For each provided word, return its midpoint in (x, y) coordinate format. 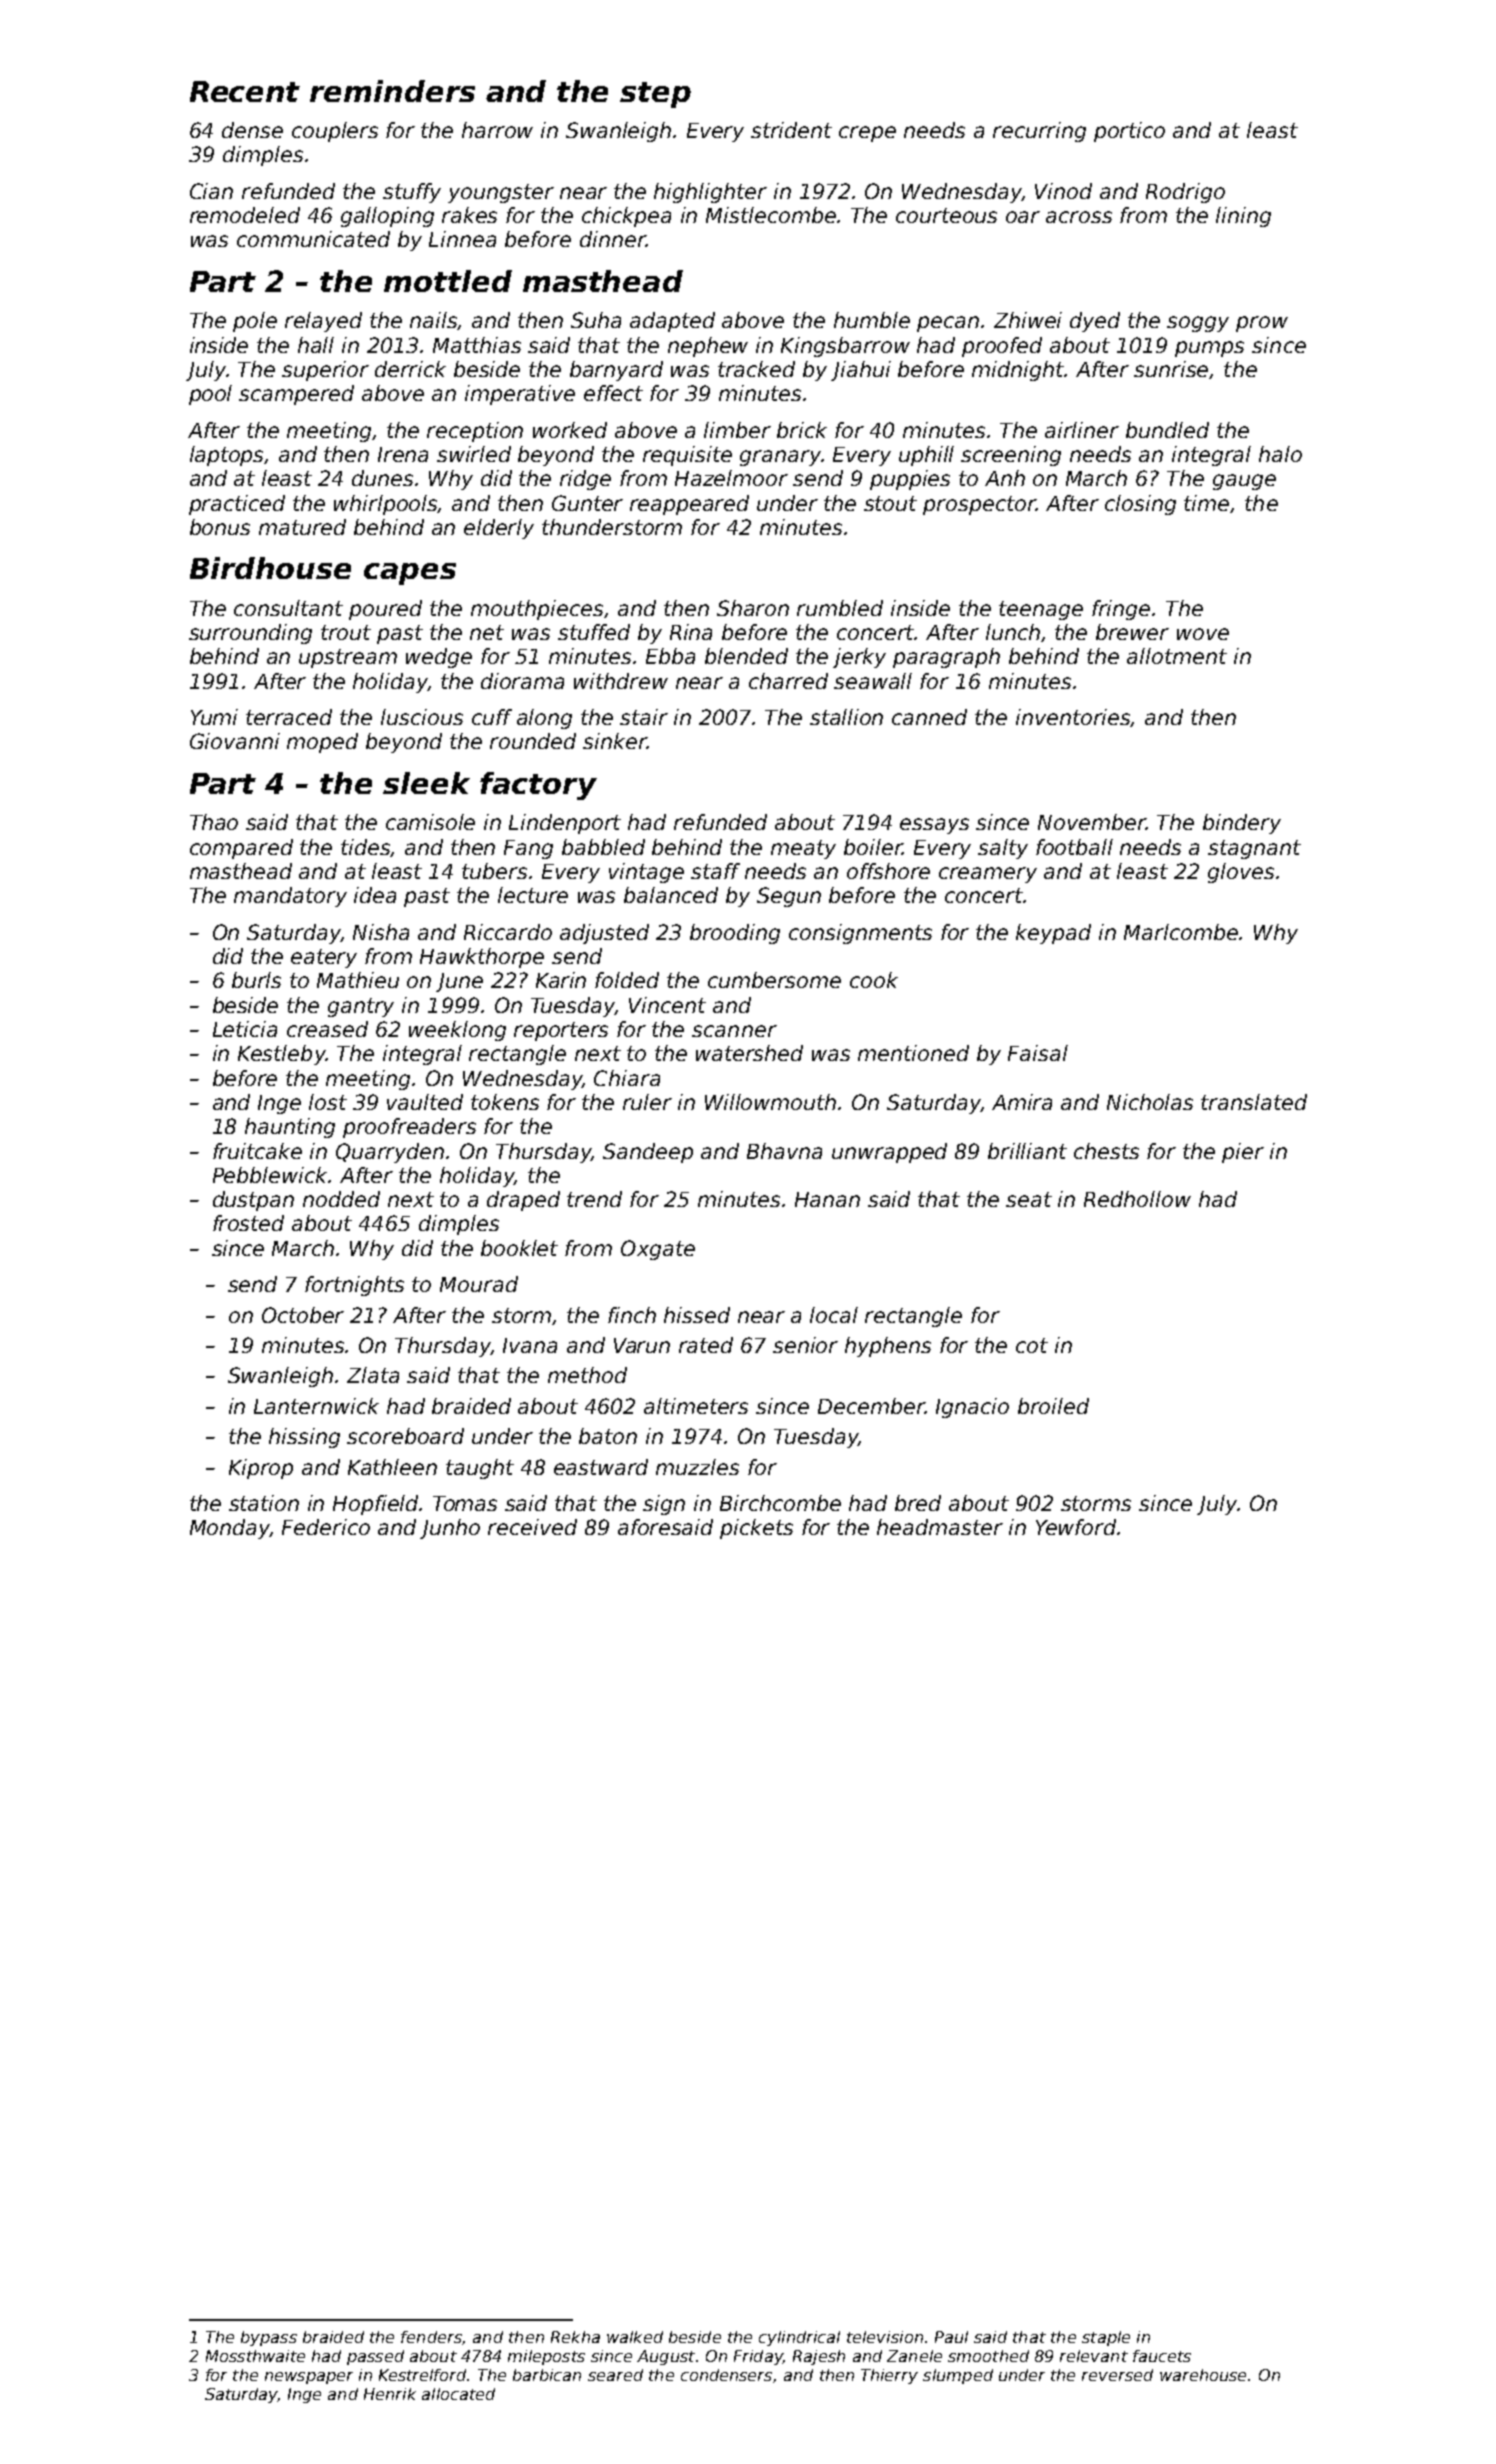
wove (1203, 634)
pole (255, 322)
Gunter (587, 503)
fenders (431, 2337)
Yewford (1076, 1527)
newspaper (309, 2378)
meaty (803, 849)
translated (1254, 1102)
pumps (1209, 349)
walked (635, 2337)
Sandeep (648, 1153)
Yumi (214, 717)
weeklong (457, 1031)
